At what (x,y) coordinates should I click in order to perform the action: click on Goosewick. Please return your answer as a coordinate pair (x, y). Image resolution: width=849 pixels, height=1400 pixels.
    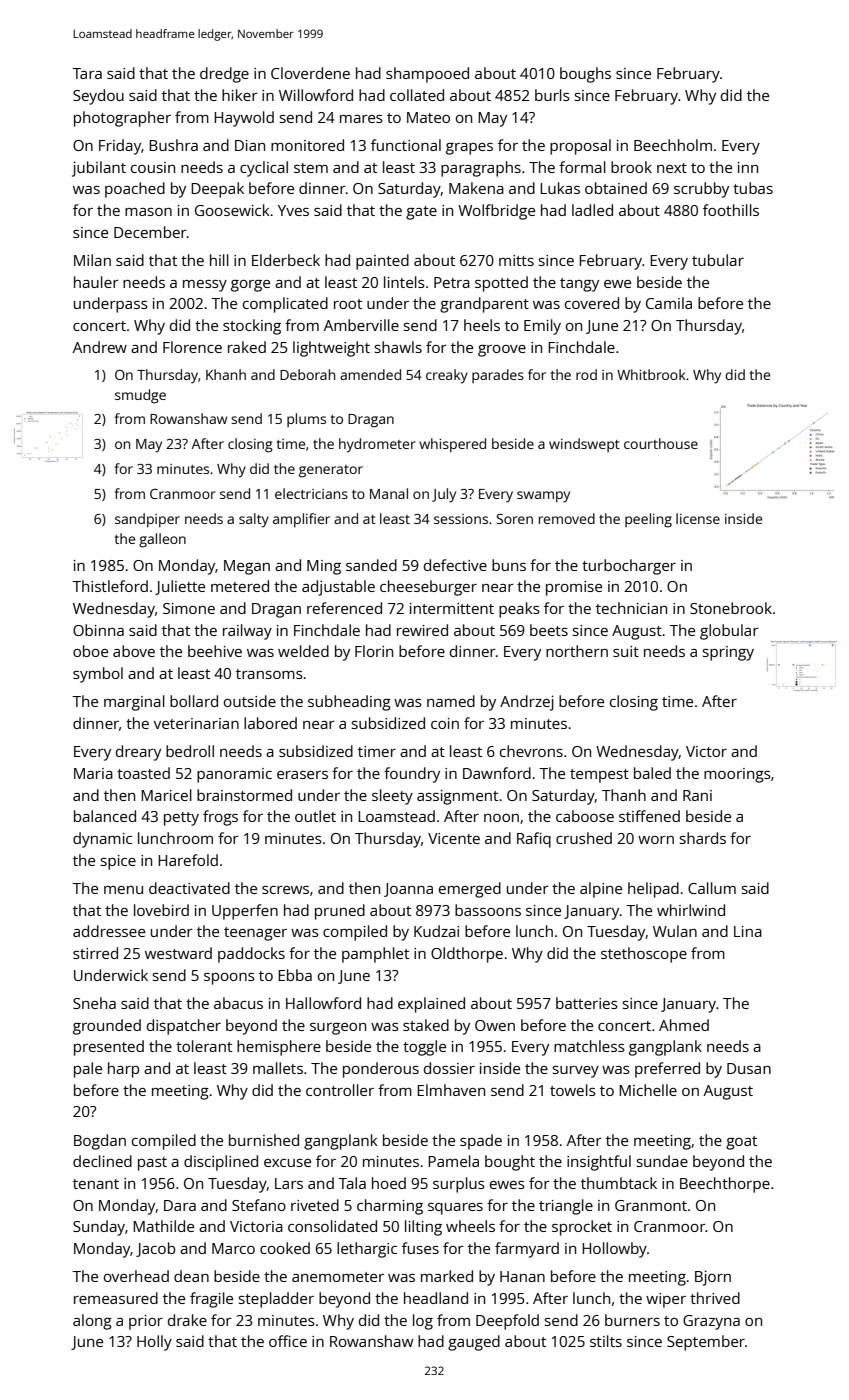
    Looking at the image, I should click on (232, 210).
